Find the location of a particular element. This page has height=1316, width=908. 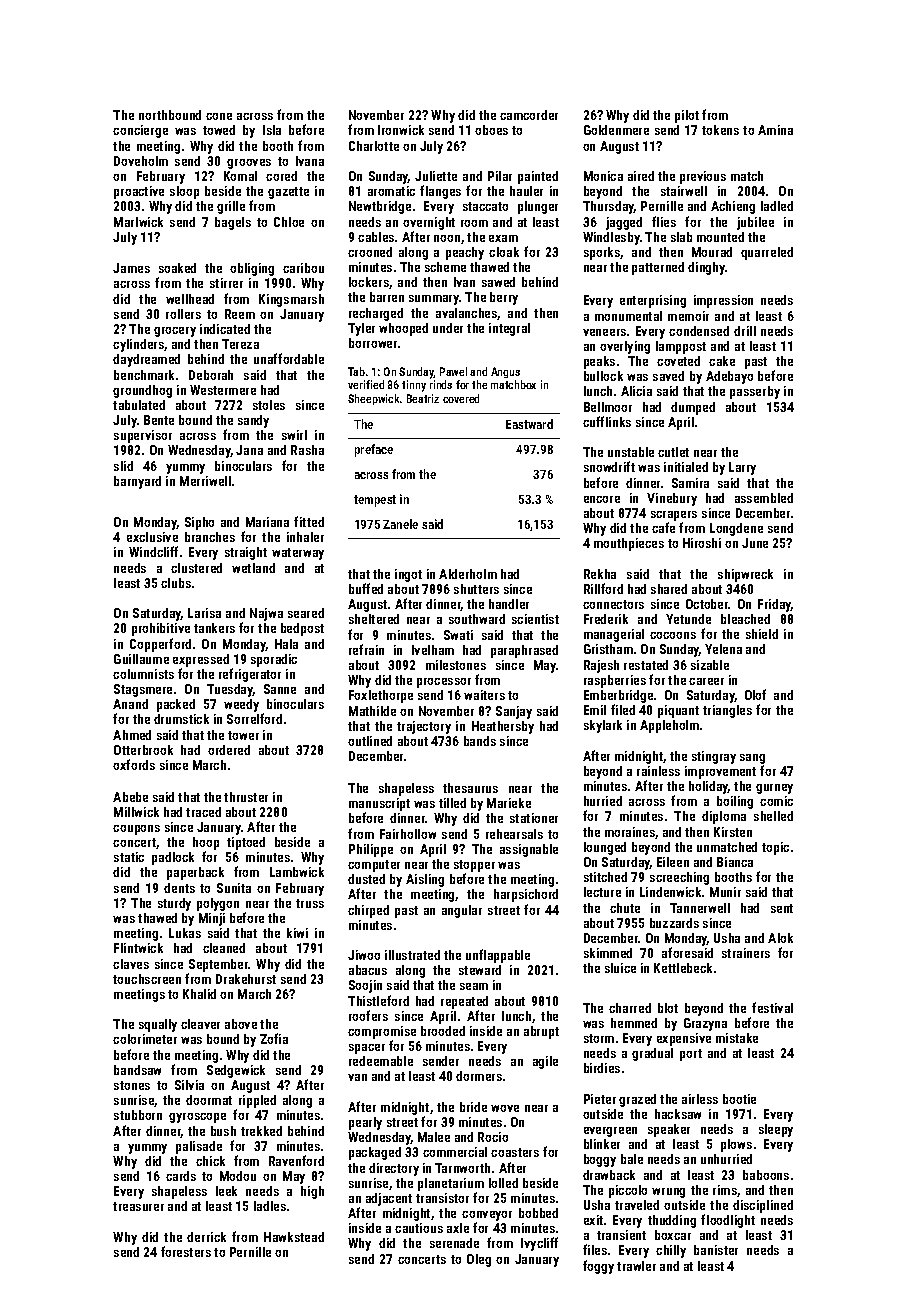

Samira is located at coordinates (690, 483).
